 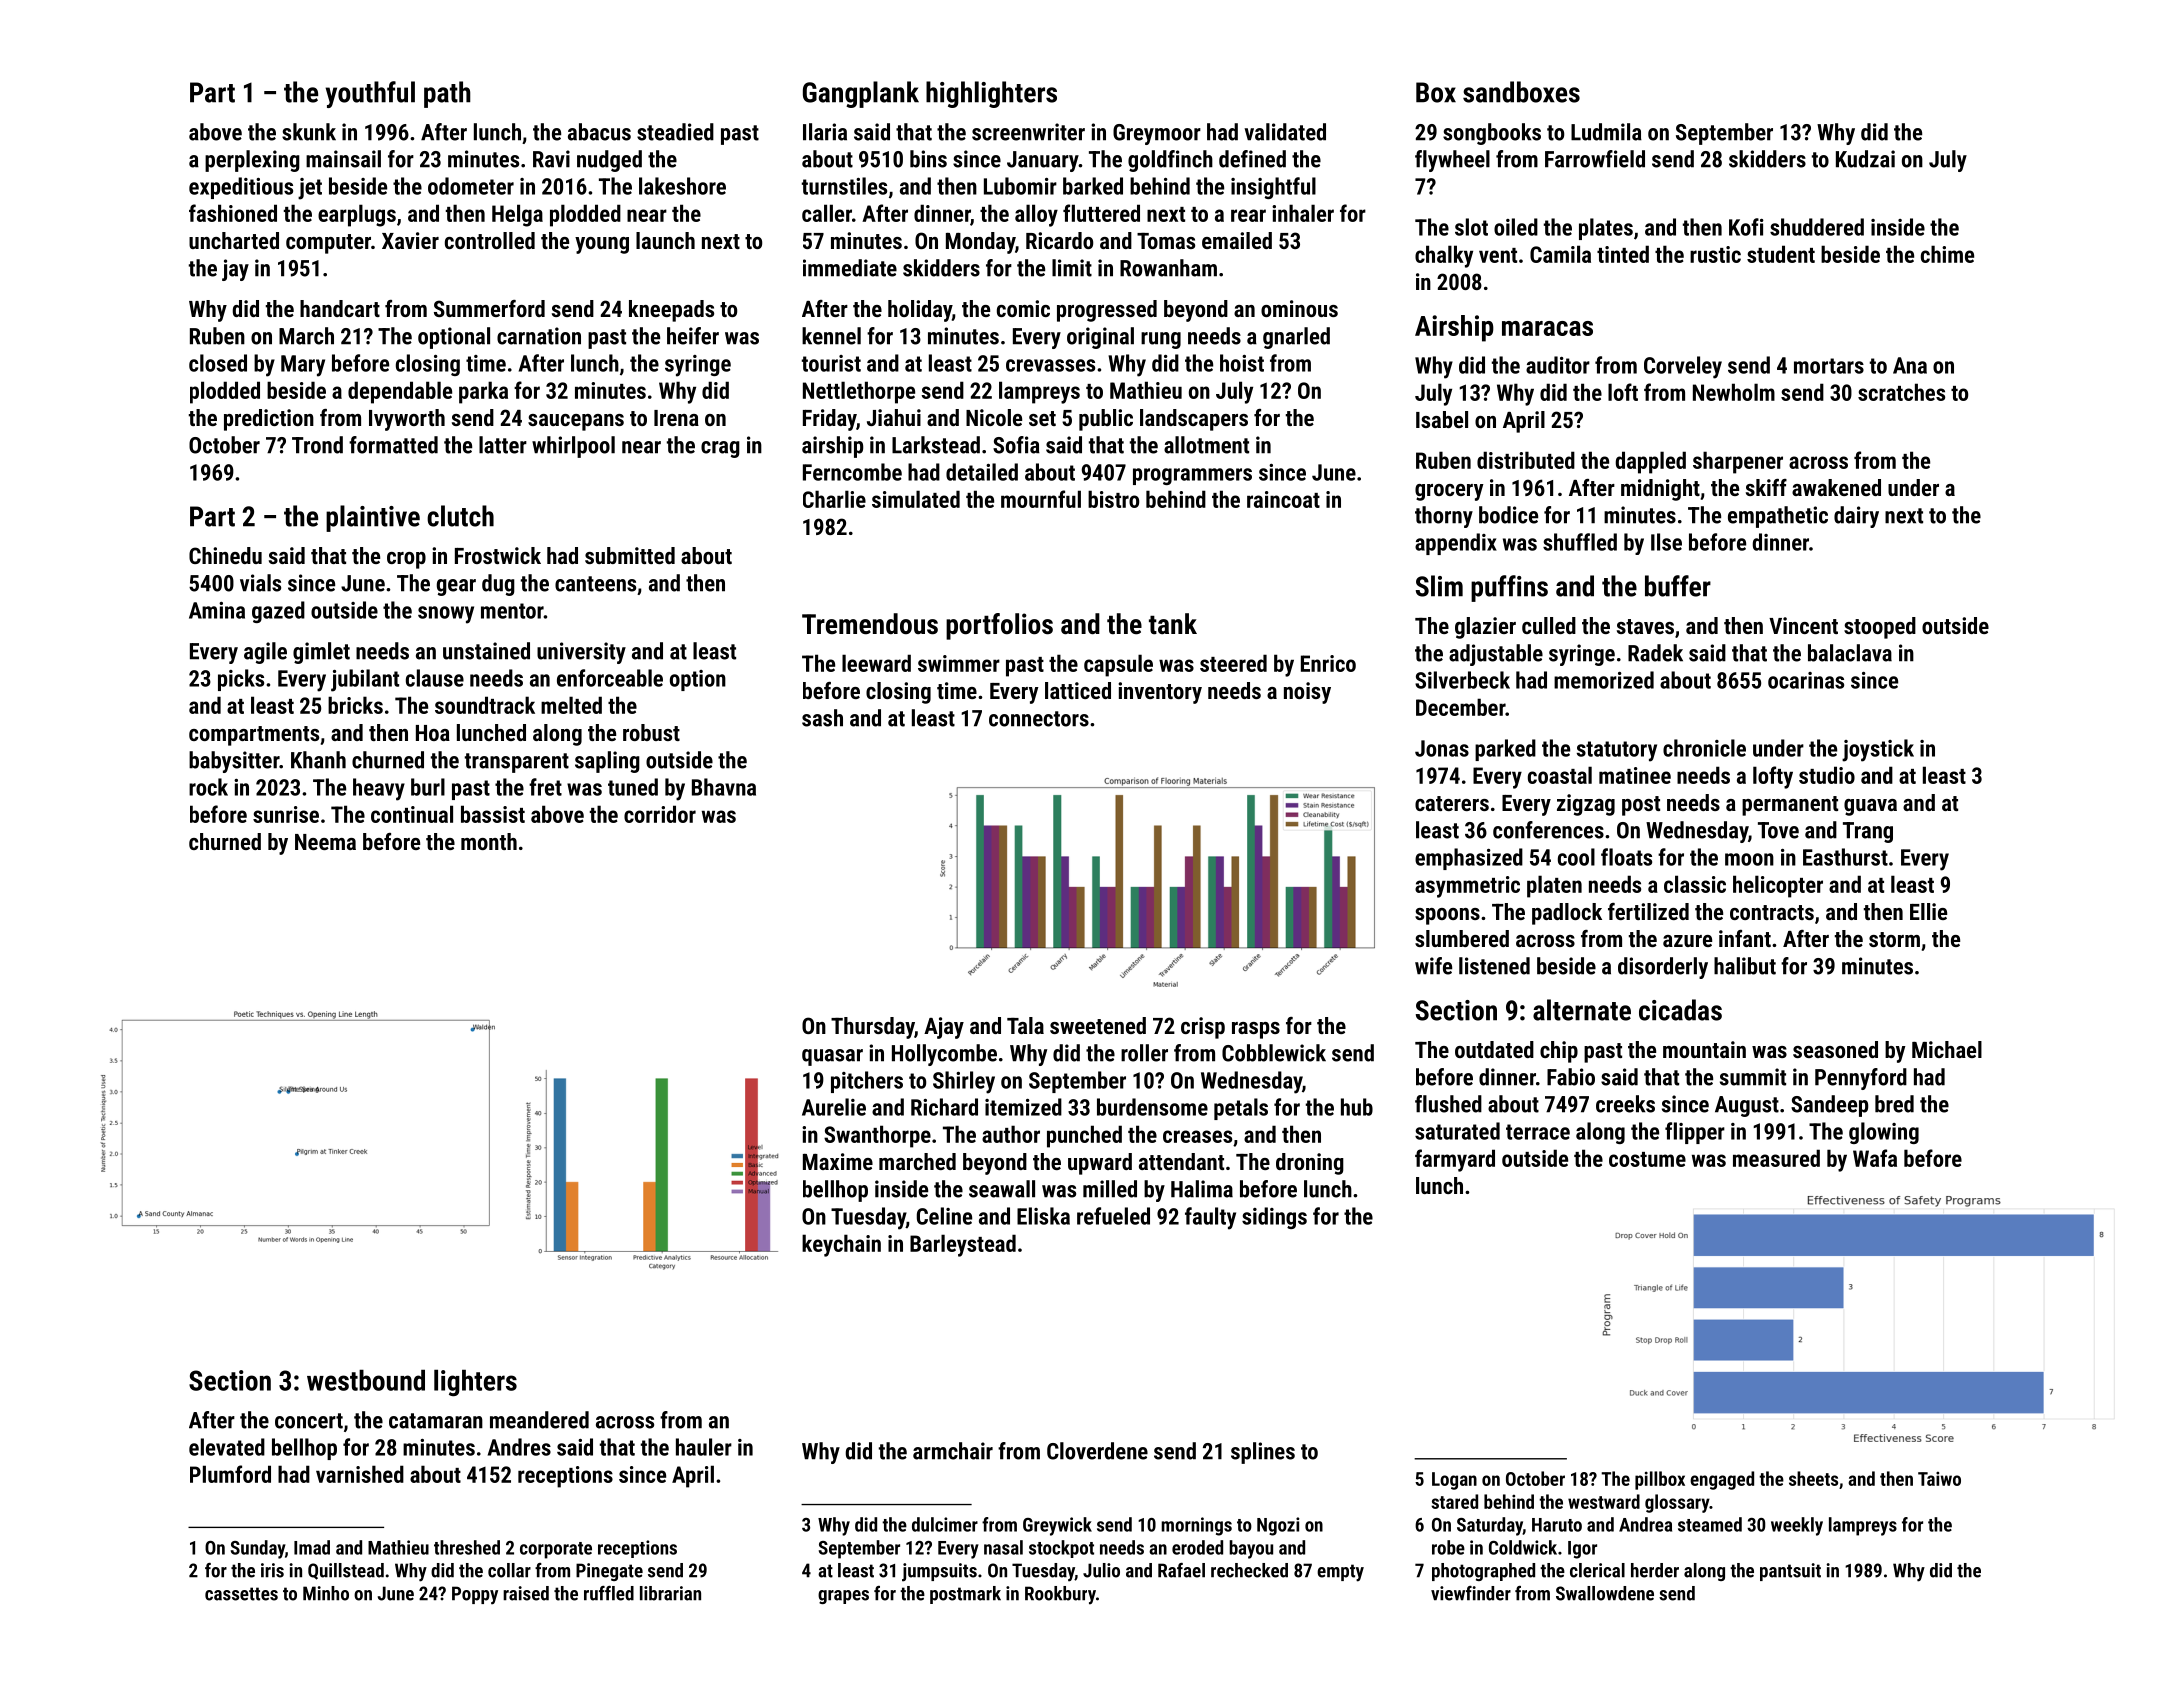 I want to click on launch, so click(x=665, y=240).
